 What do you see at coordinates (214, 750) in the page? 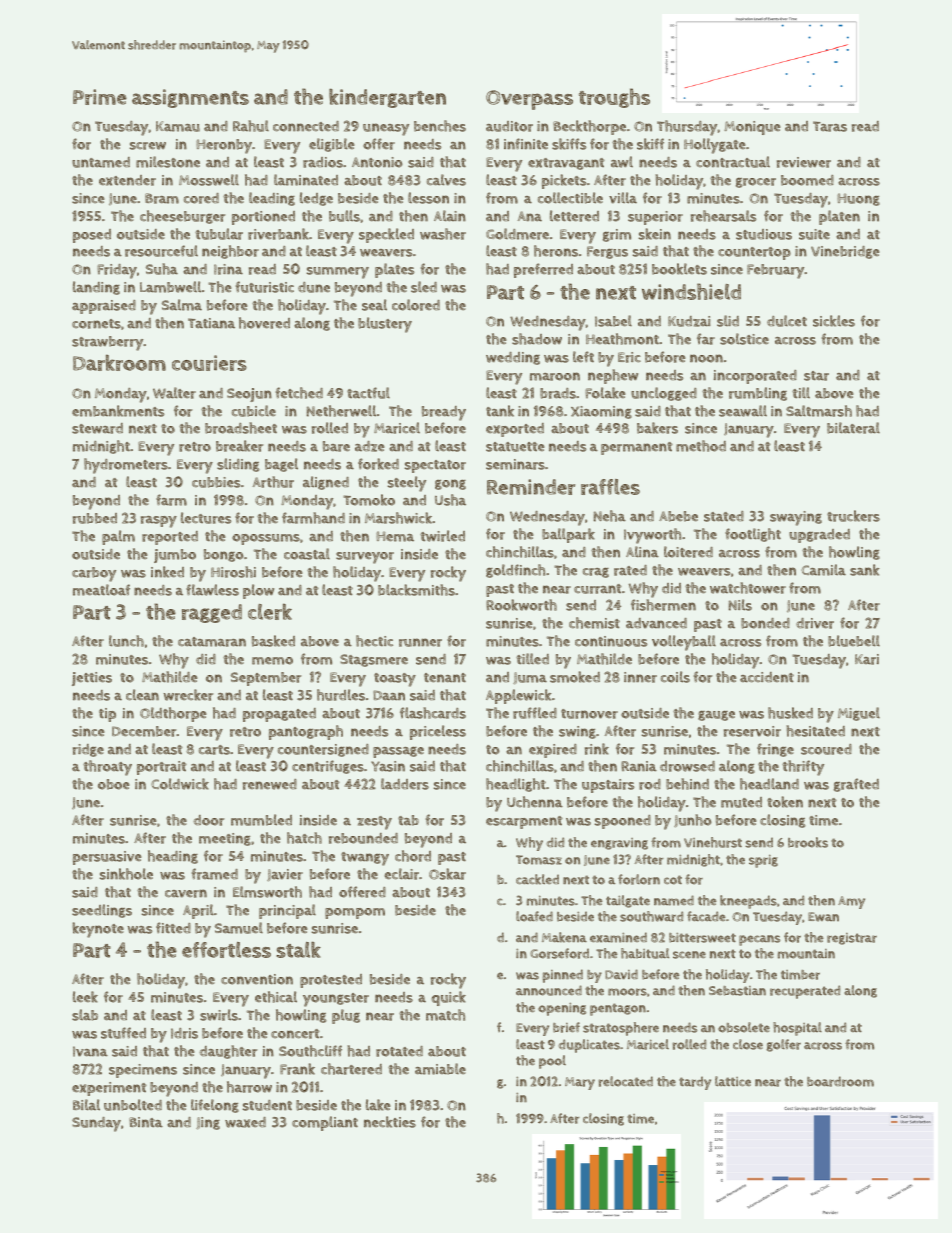
I see `carts` at bounding box center [214, 750].
